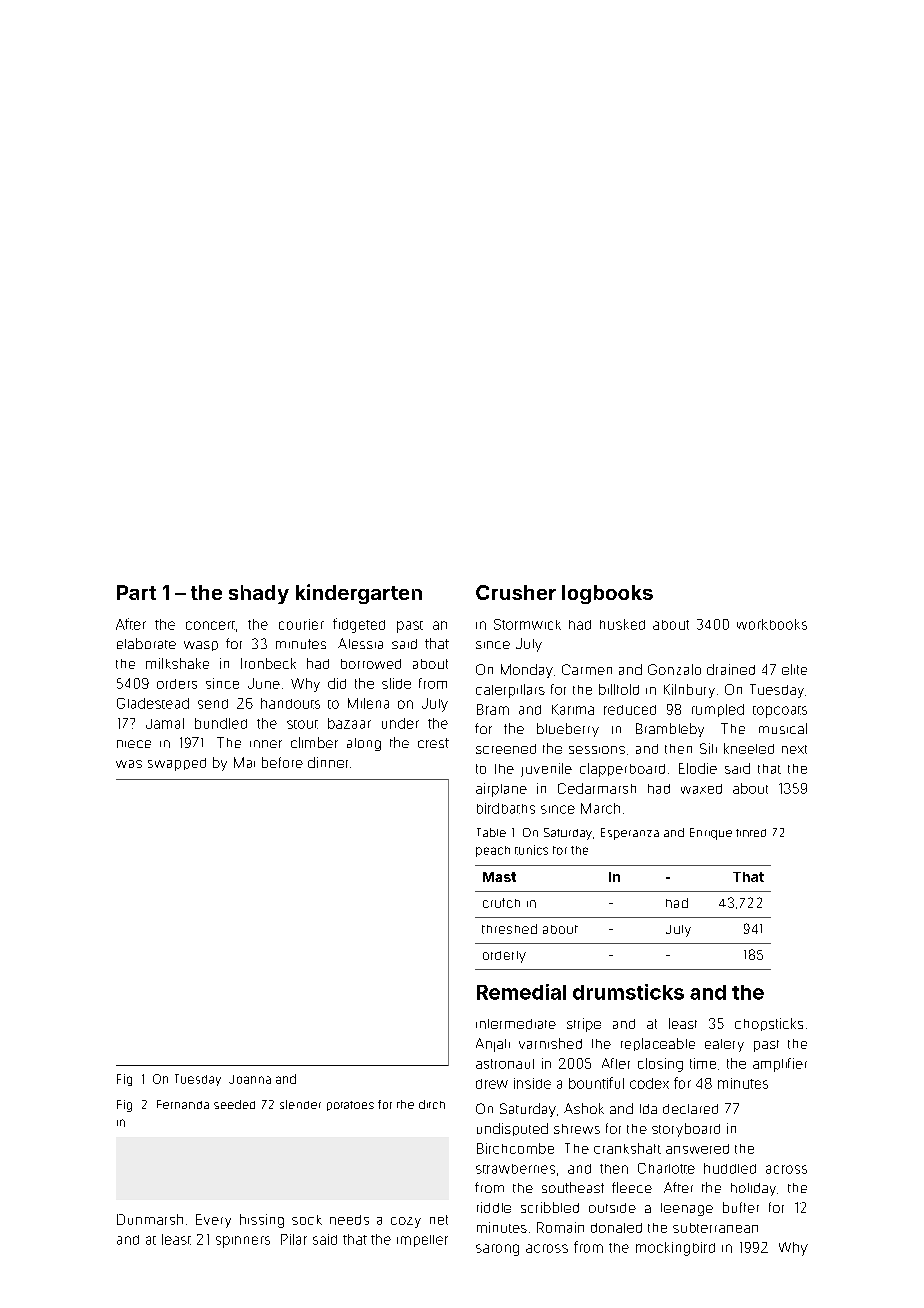 This screenshot has height=1308, width=924. Describe the element at coordinates (497, 1250) in the screenshot. I see `sarong` at that location.
